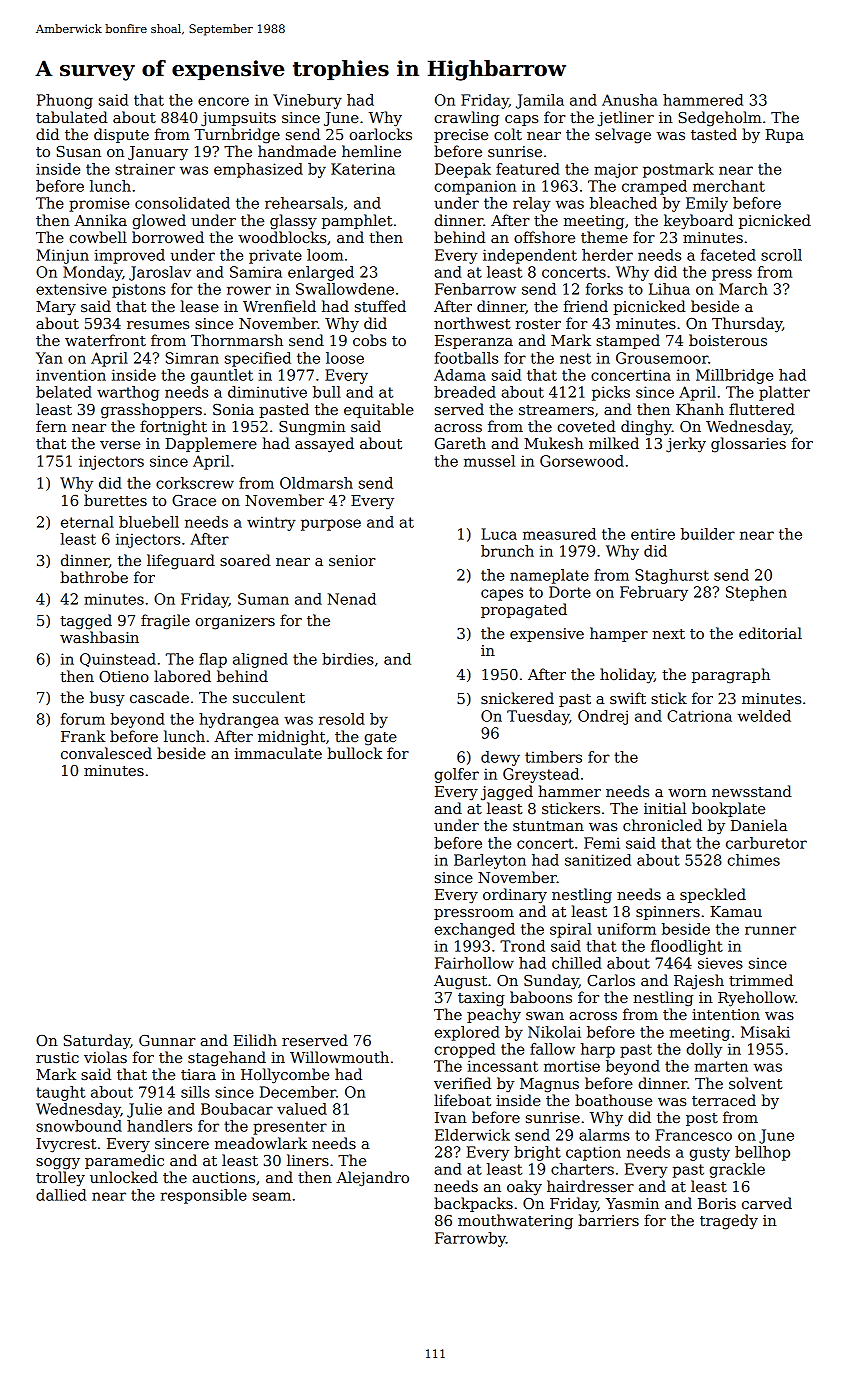 The image size is (849, 1400). Describe the element at coordinates (784, 136) in the document. I see `Rupa` at that location.
